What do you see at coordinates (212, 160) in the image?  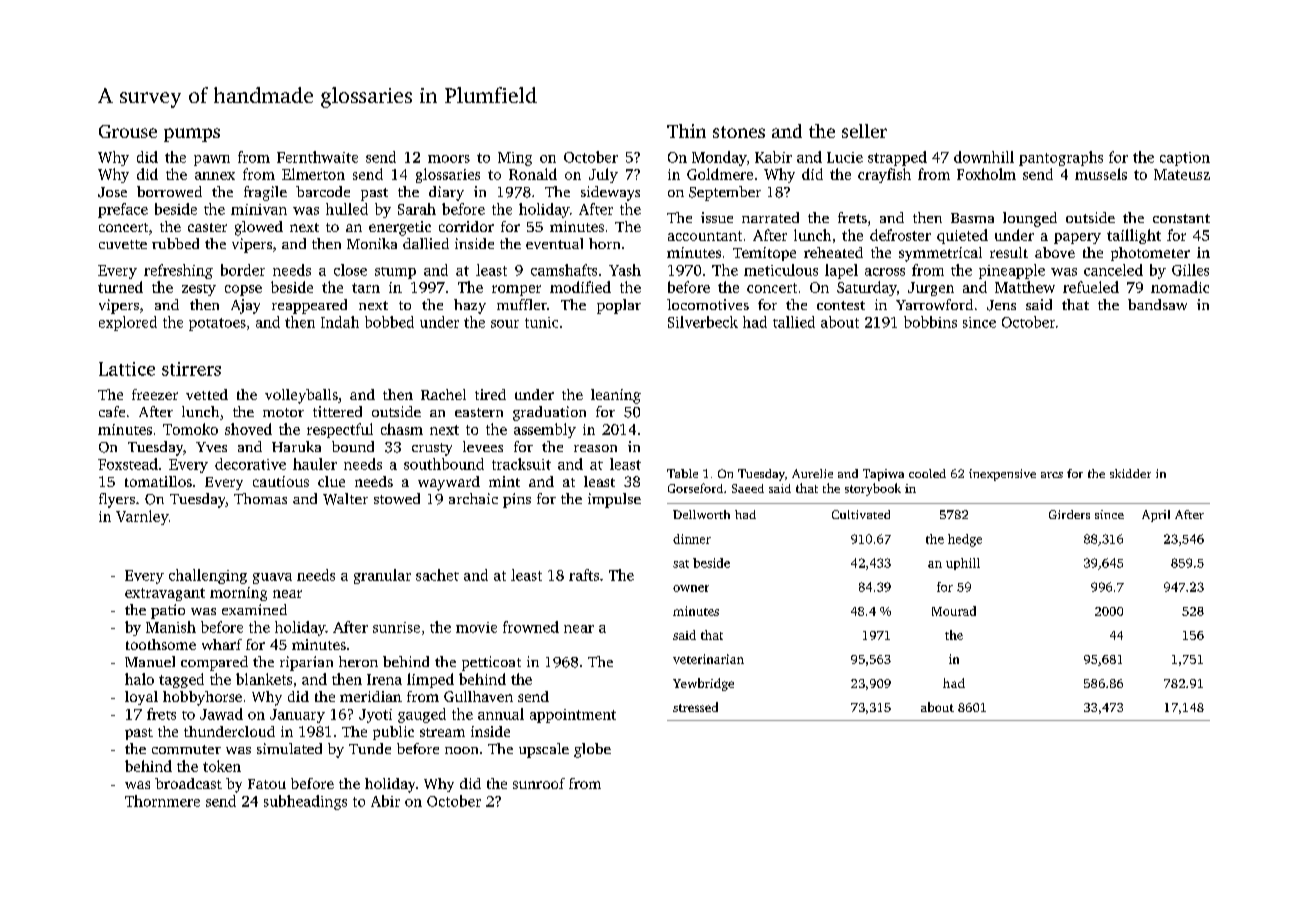 I see `pawn` at bounding box center [212, 160].
